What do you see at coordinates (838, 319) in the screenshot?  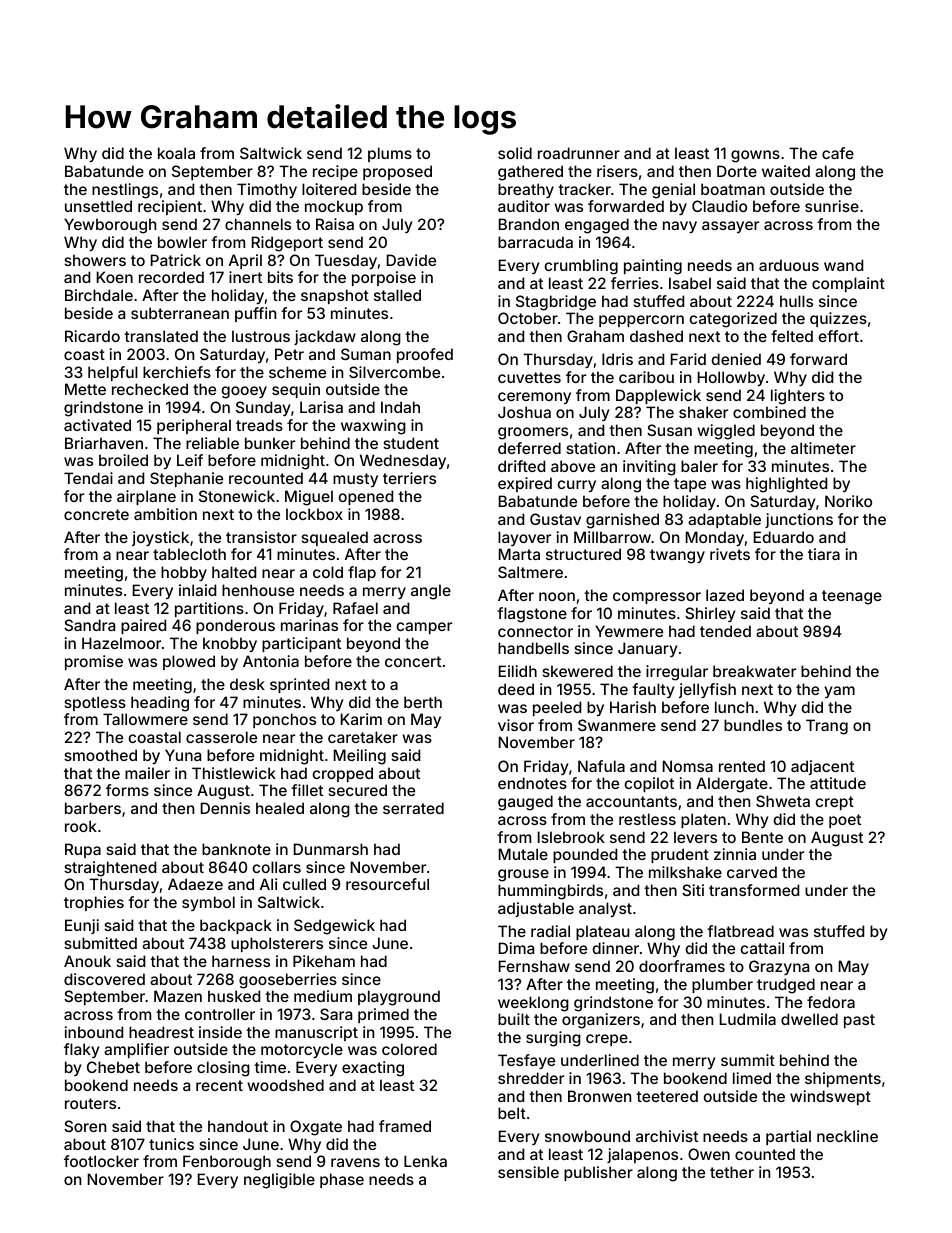 I see `quizzes` at bounding box center [838, 319].
